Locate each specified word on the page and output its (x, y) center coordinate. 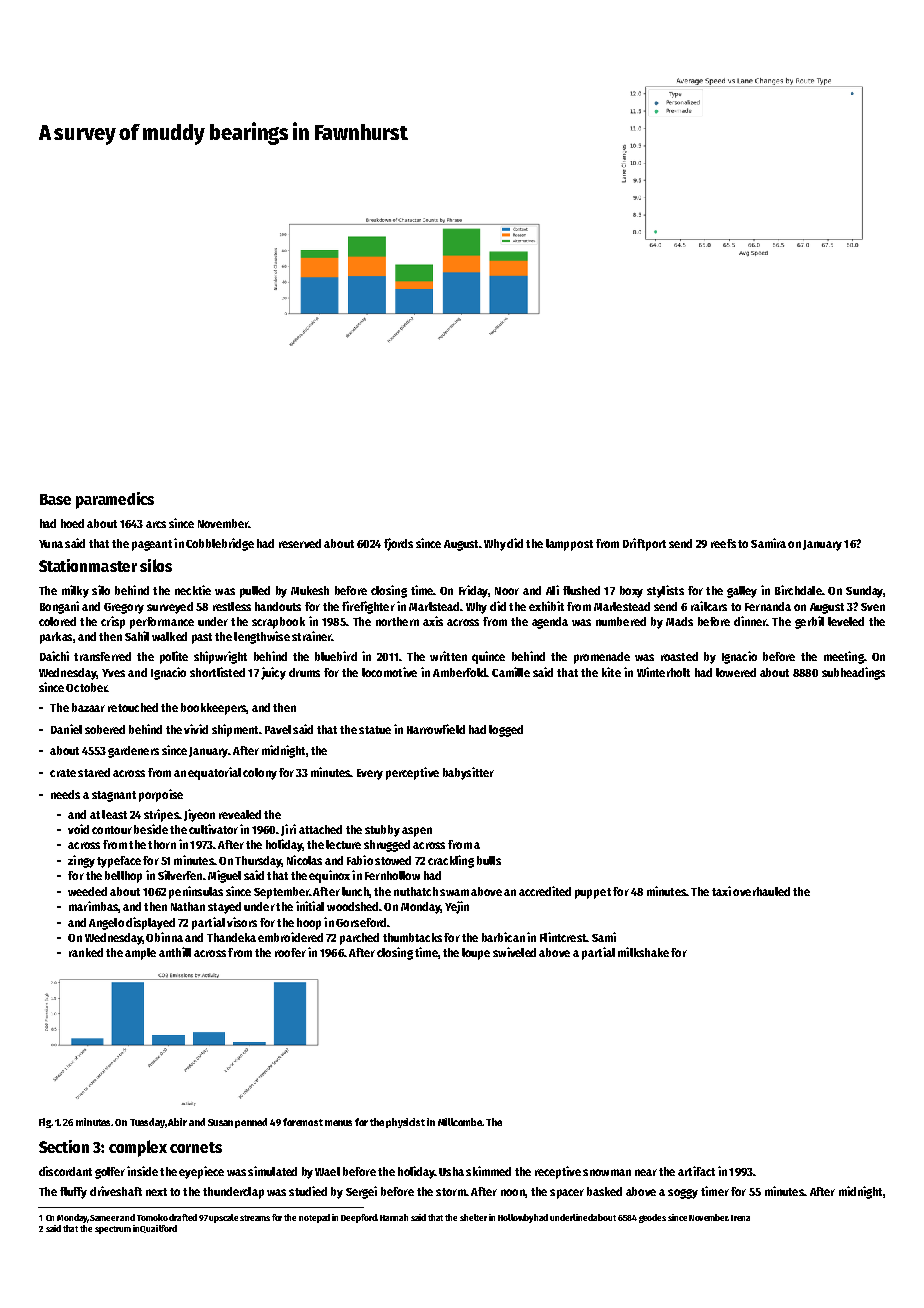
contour (112, 830)
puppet (593, 893)
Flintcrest (563, 937)
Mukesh (310, 590)
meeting (844, 657)
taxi (721, 891)
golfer (110, 1173)
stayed (224, 908)
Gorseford (361, 922)
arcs (156, 524)
